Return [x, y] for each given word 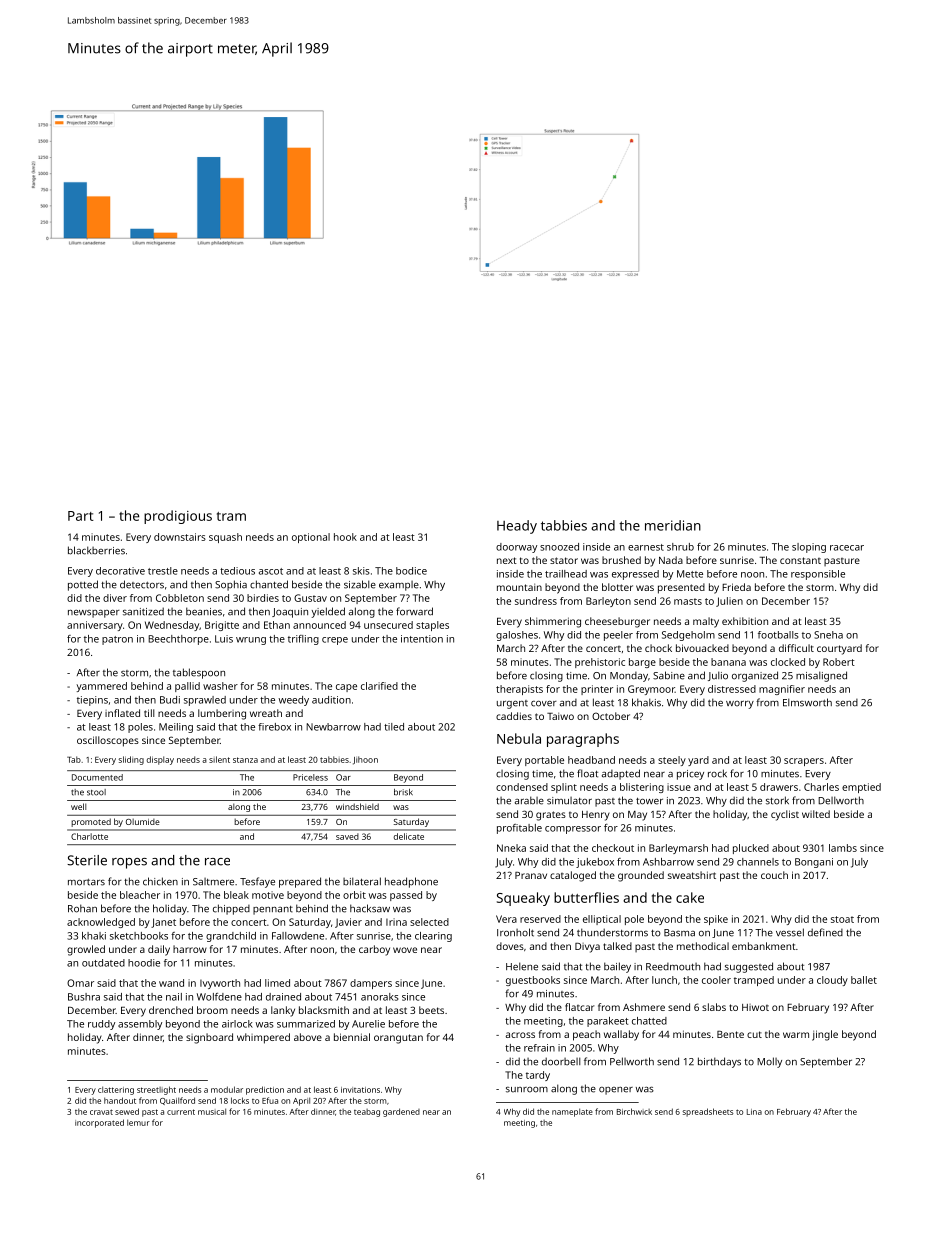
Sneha [828, 635]
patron [117, 640]
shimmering [553, 622]
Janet [163, 923]
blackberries [96, 550]
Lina [754, 1112]
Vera [506, 919]
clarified [379, 686]
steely [672, 761]
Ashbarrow [668, 862]
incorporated [99, 1123]
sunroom [527, 1090]
